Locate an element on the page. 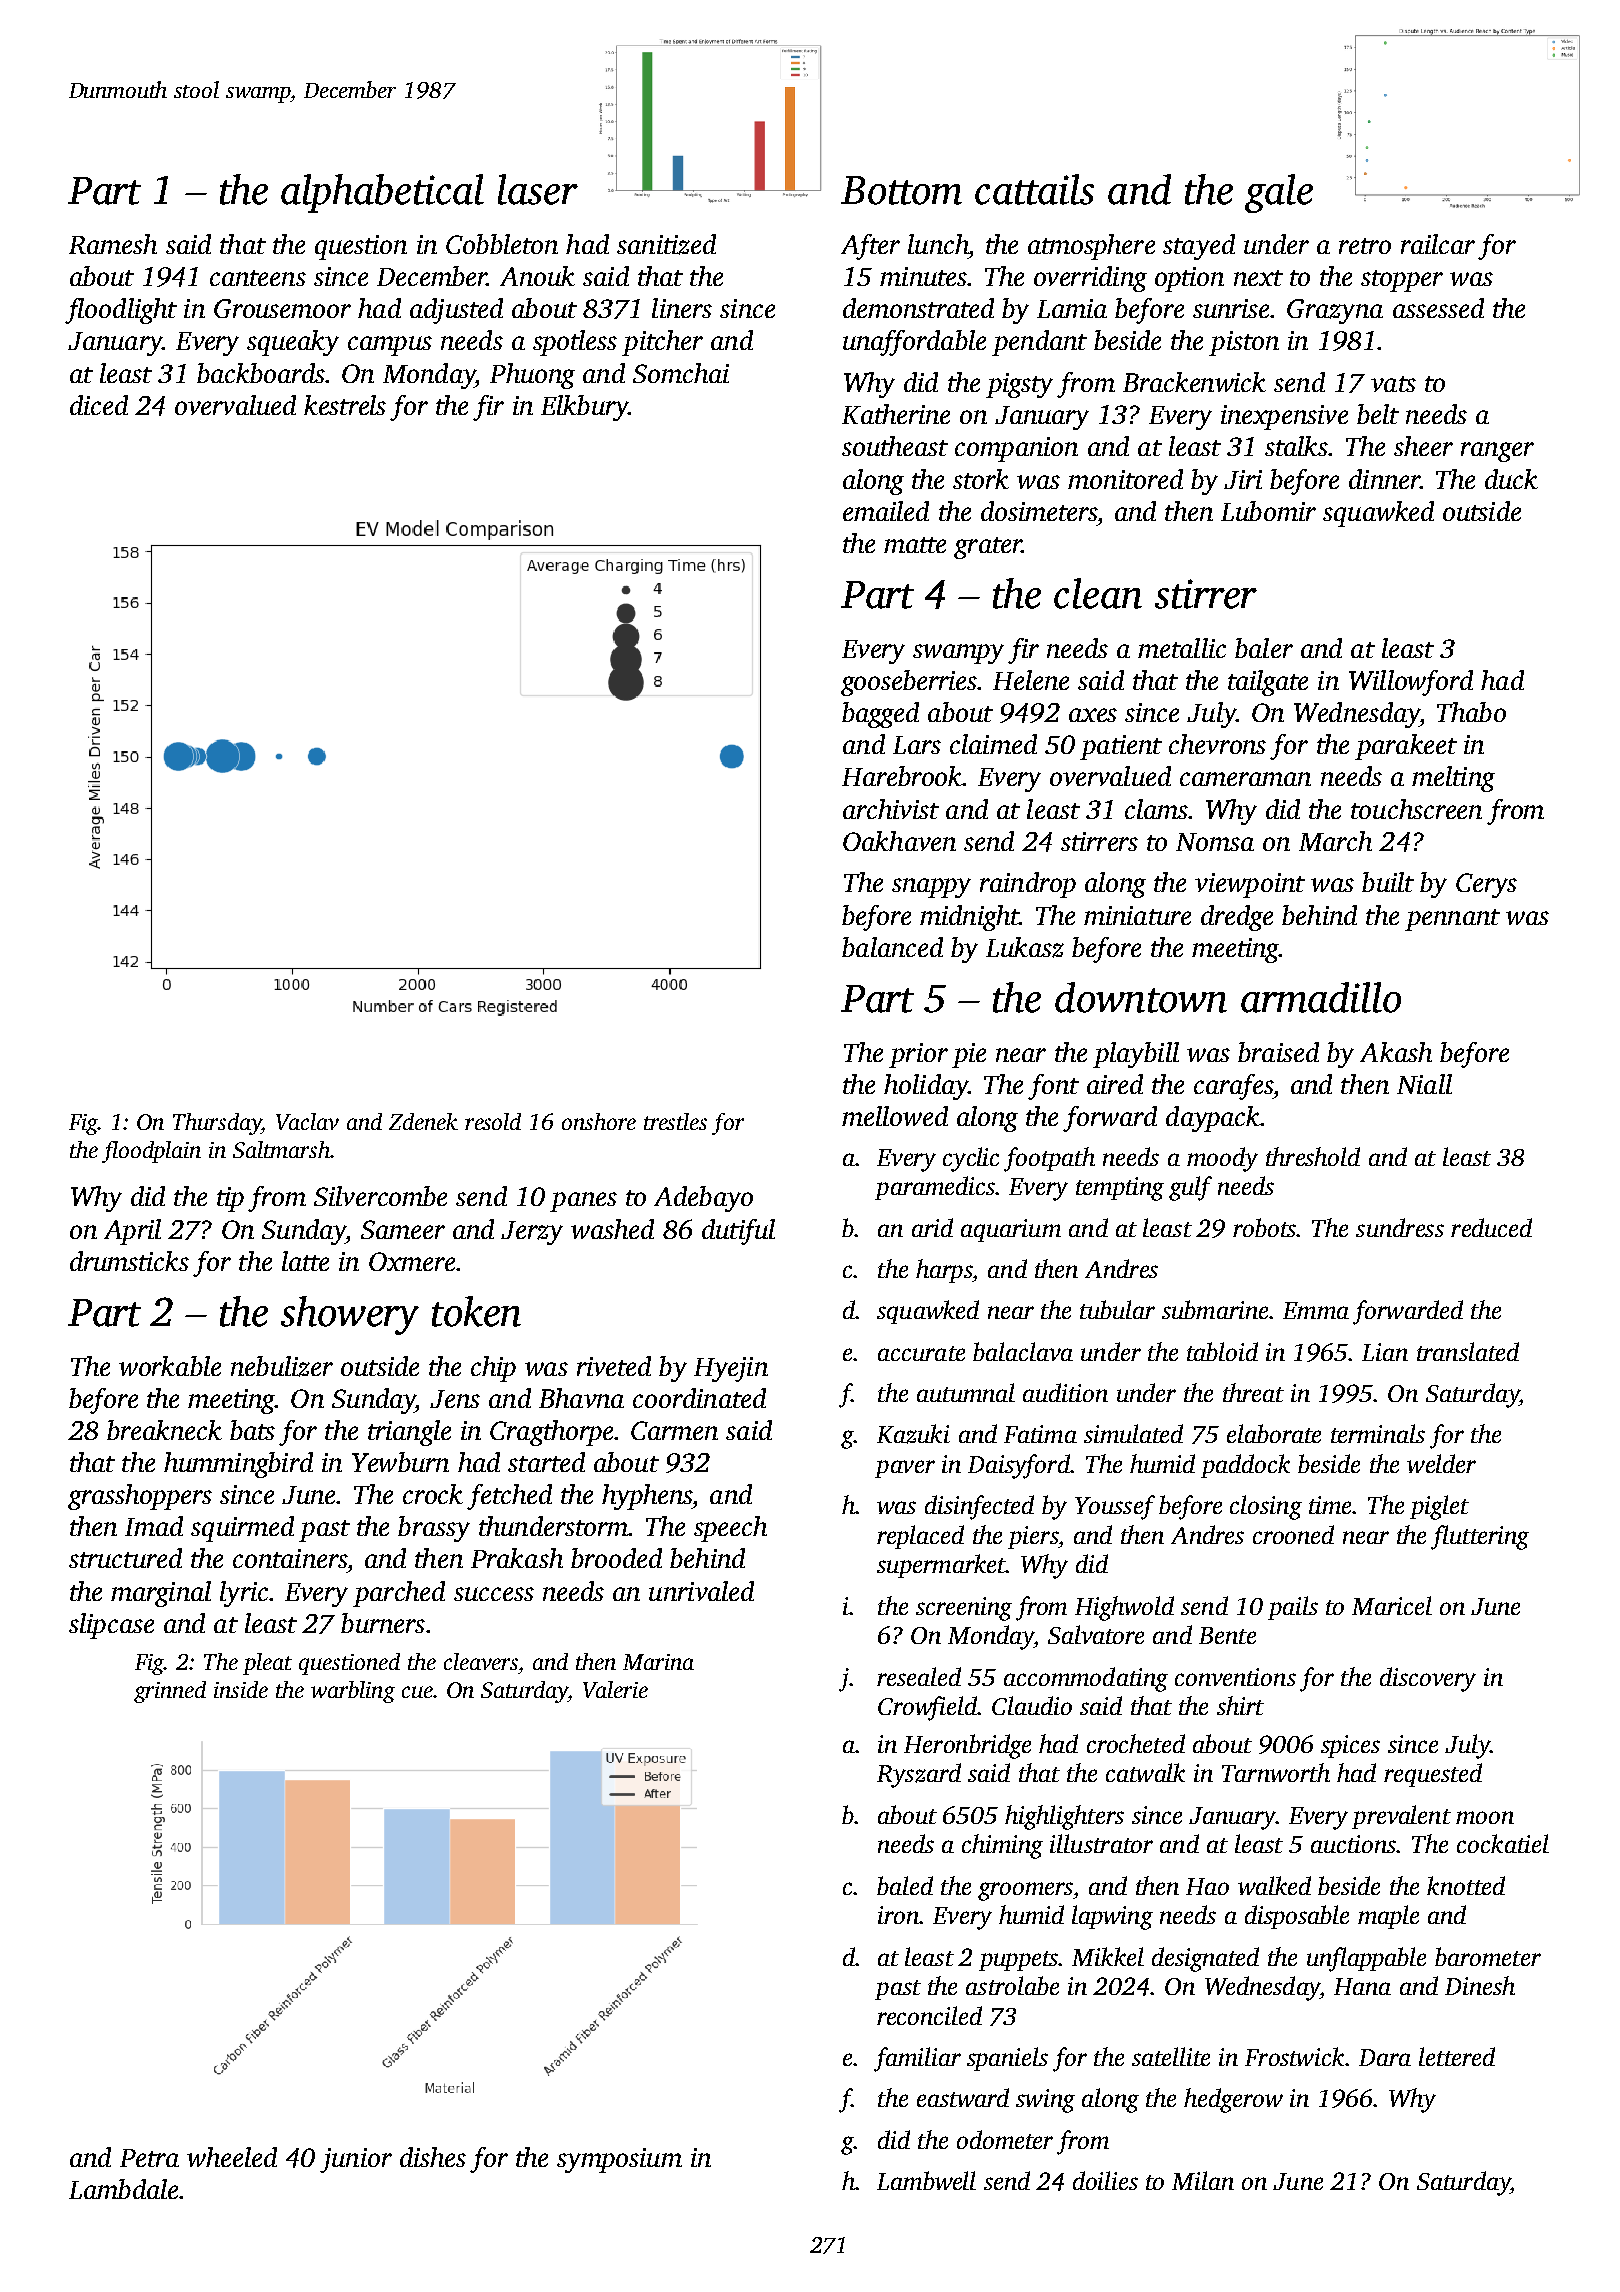  burners is located at coordinates (383, 1623).
